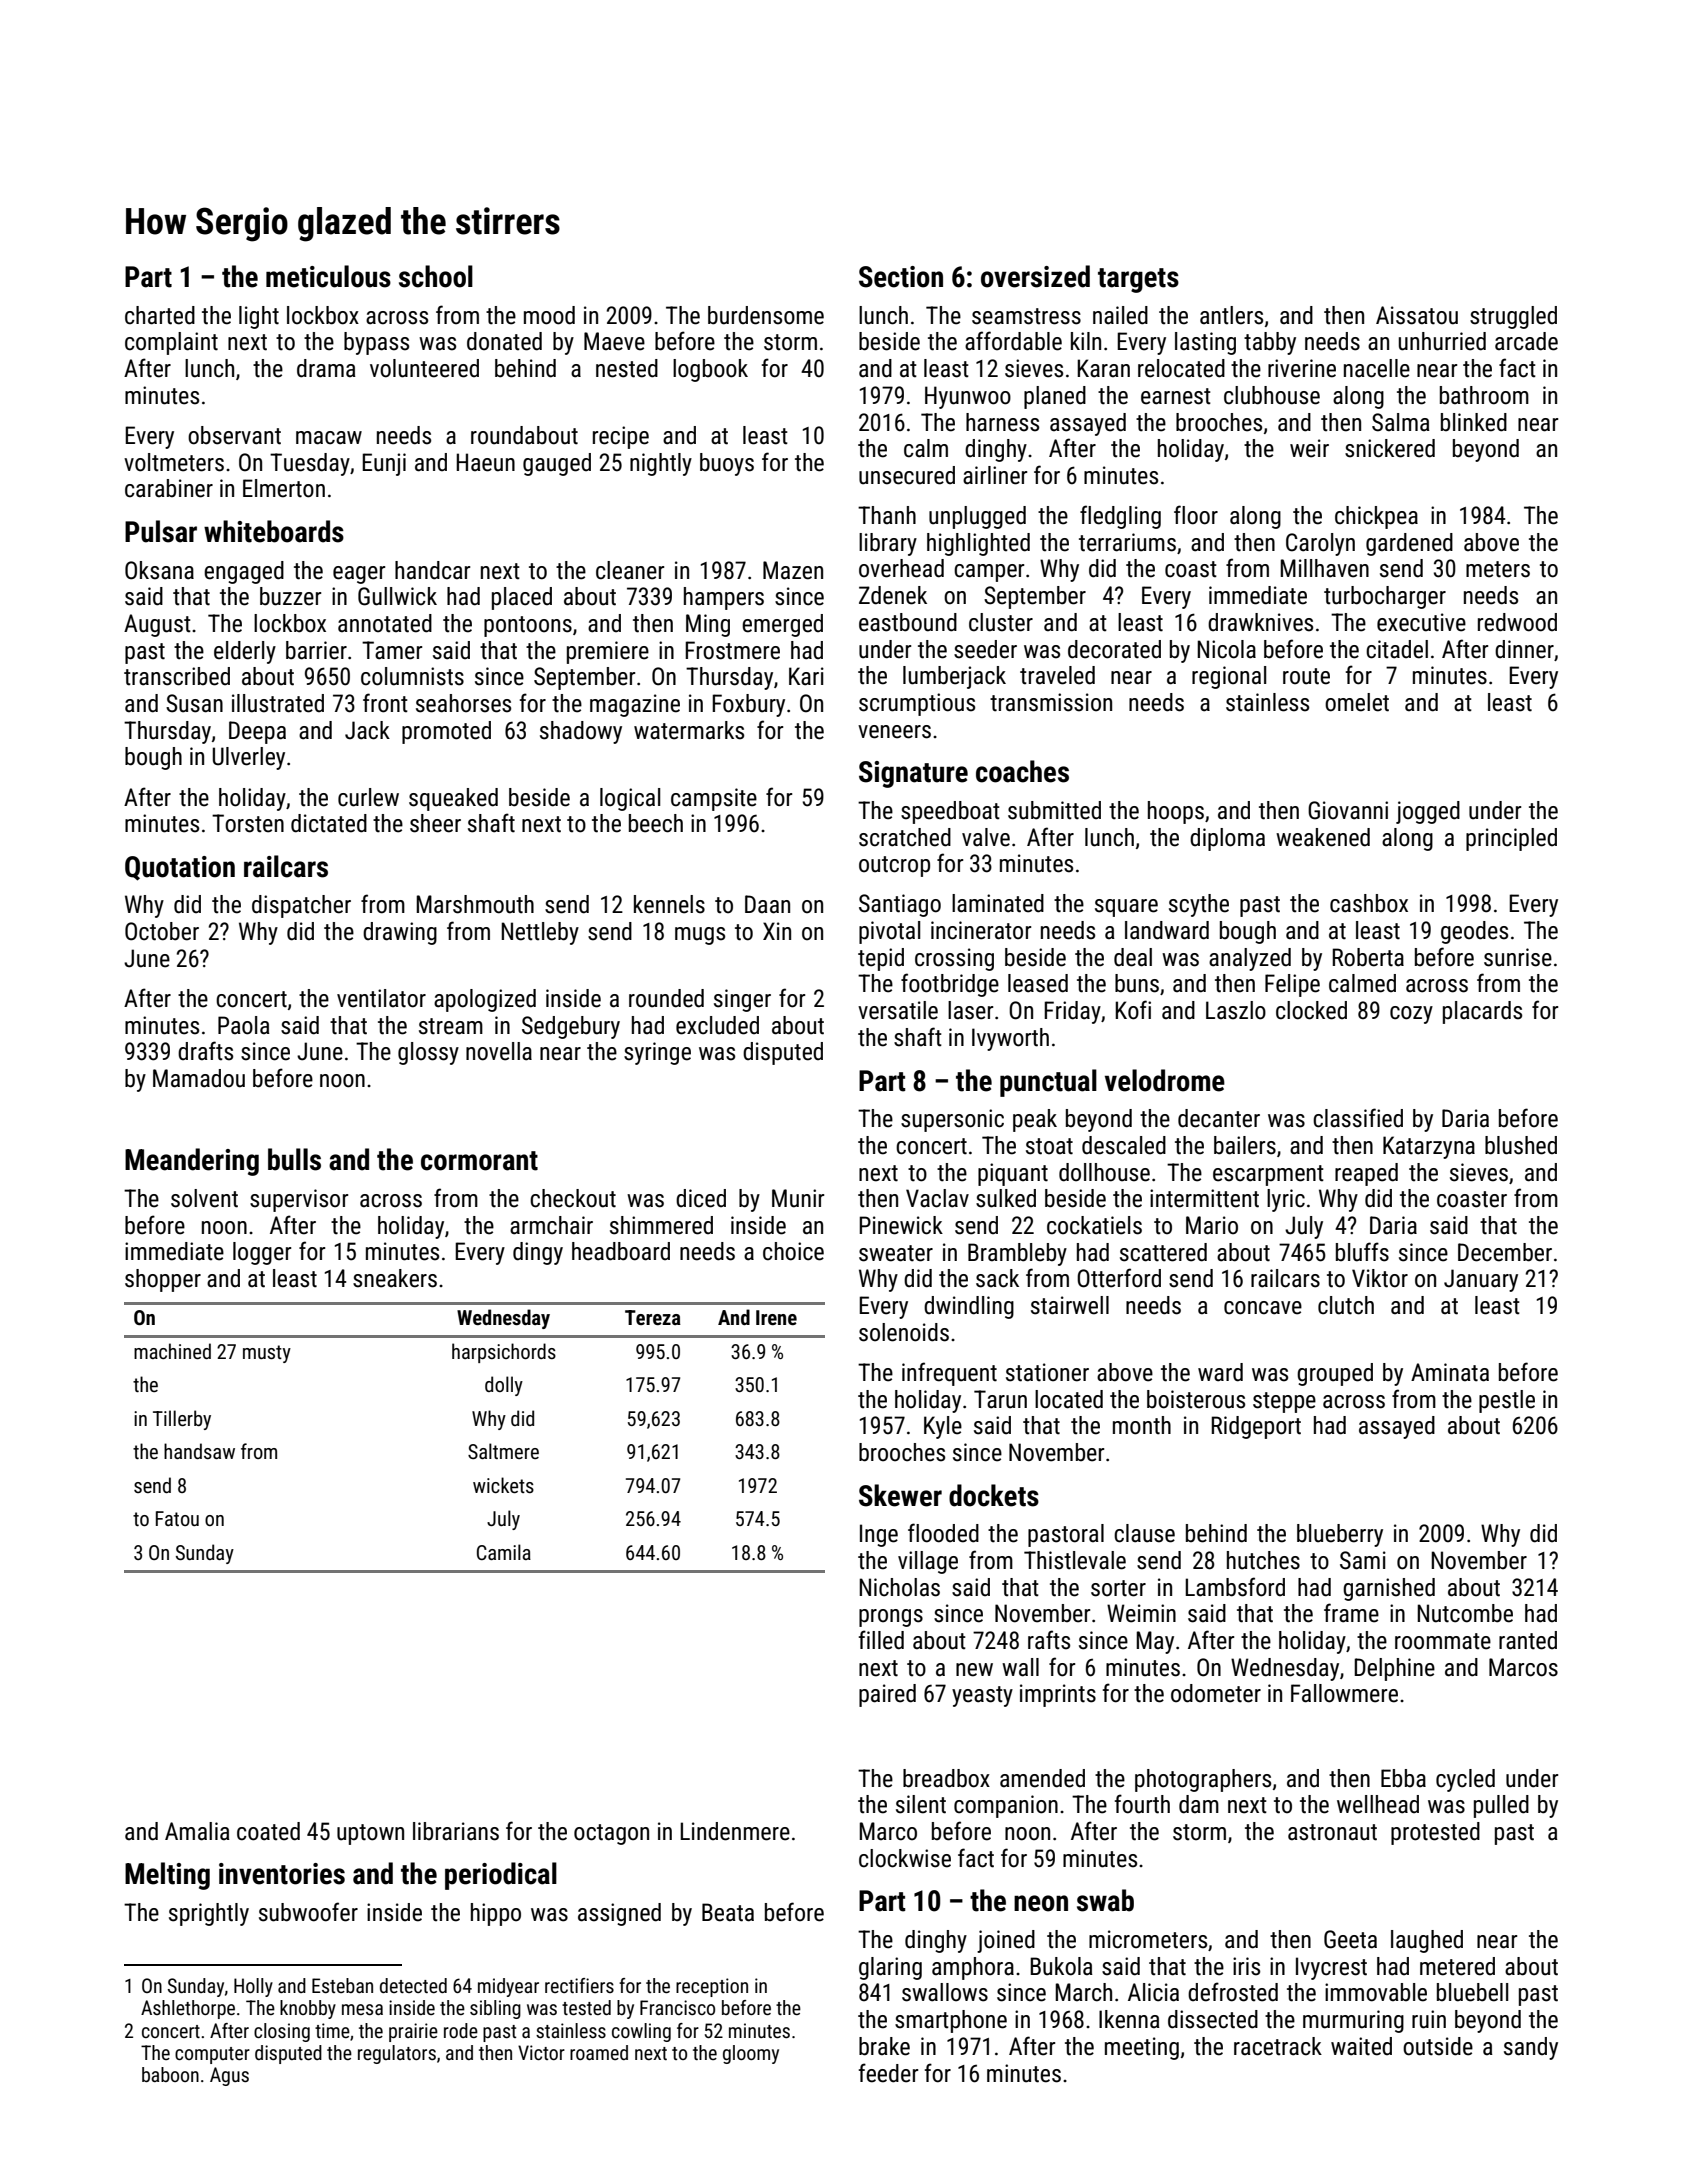  Describe the element at coordinates (767, 904) in the document. I see `Daan` at that location.
